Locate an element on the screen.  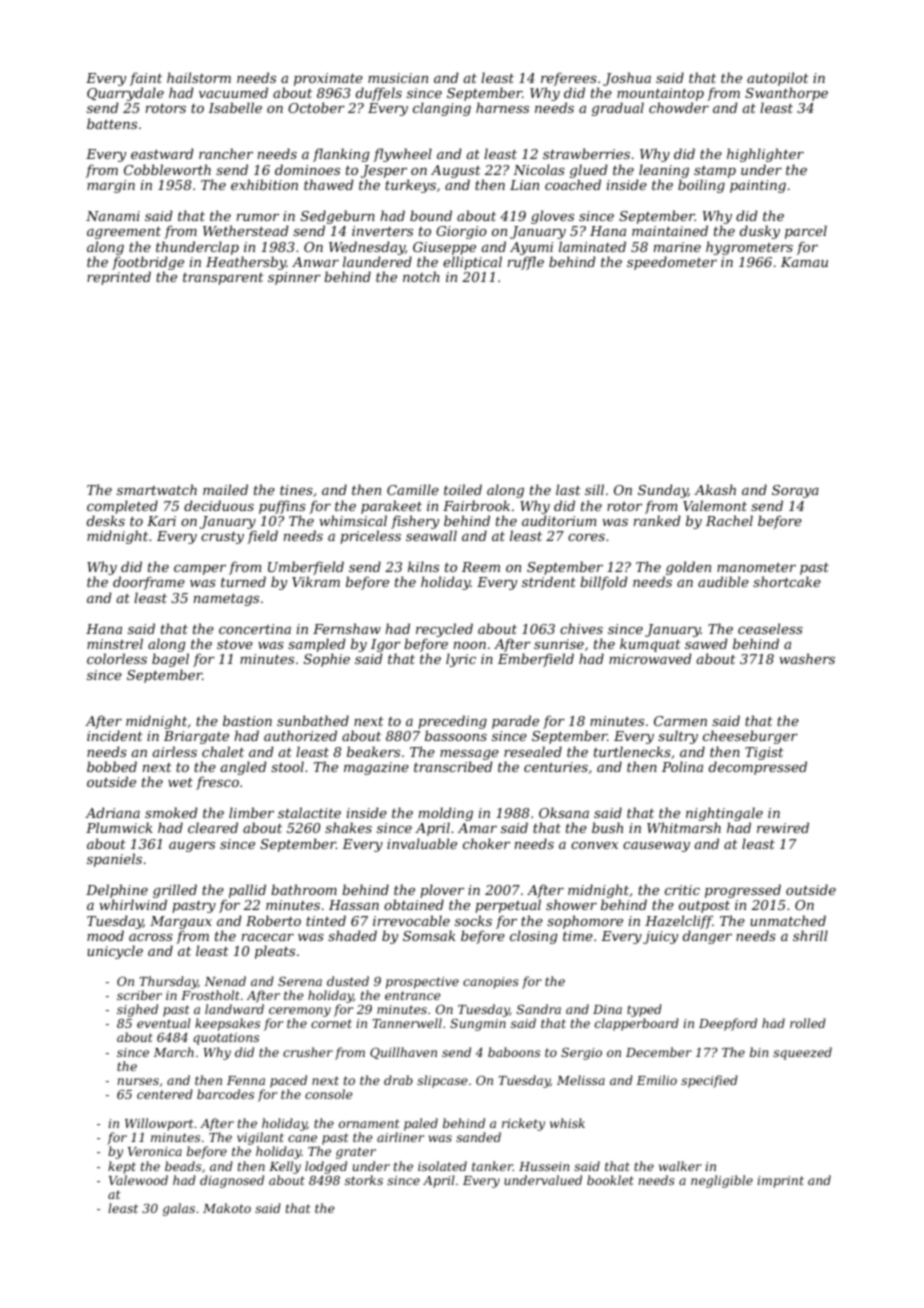
Swanthorpe is located at coordinates (786, 94).
